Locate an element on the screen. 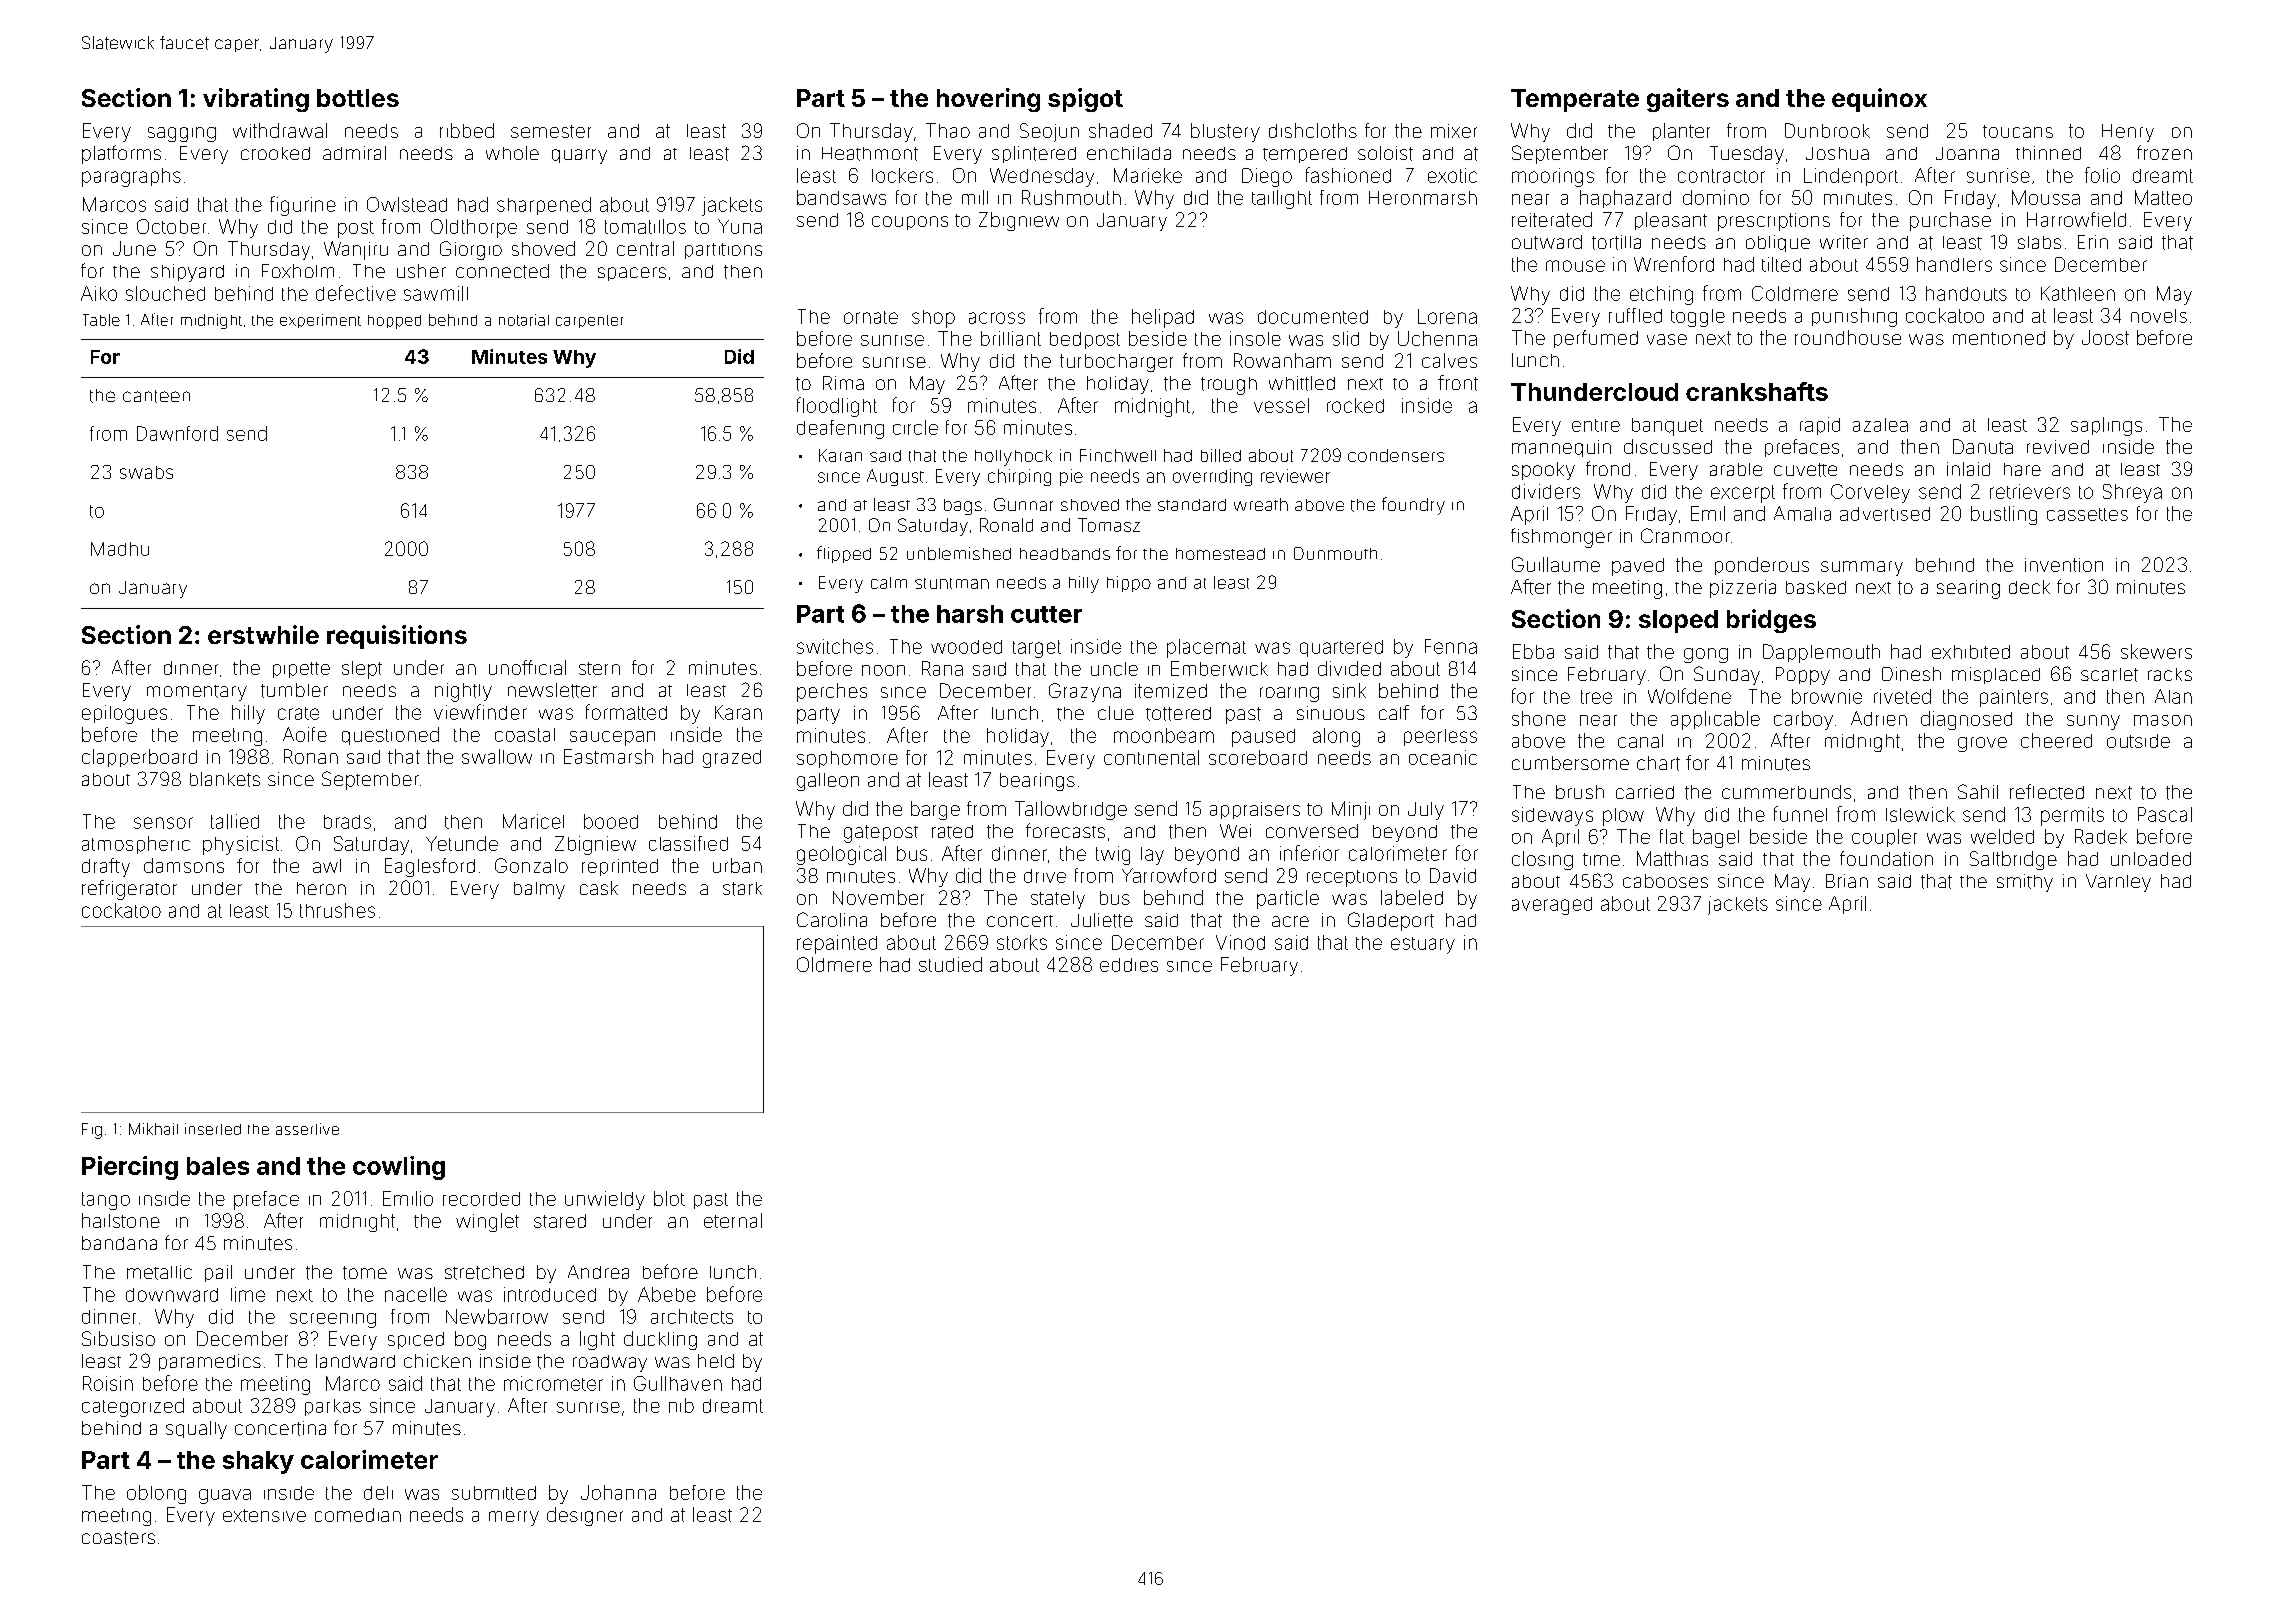  dishcloths is located at coordinates (1313, 130).
